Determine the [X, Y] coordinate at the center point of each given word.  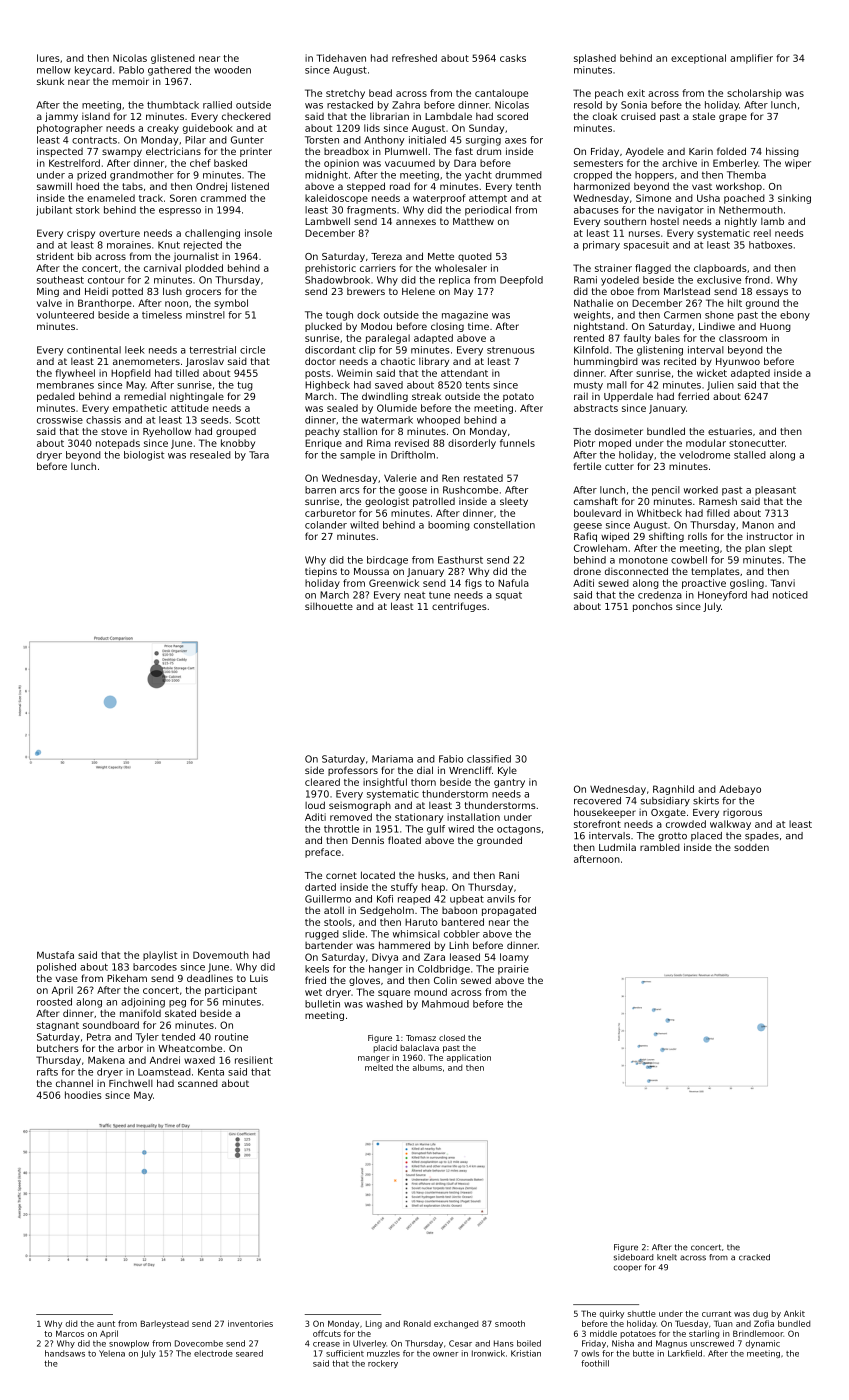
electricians [173, 151]
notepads [118, 444]
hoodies [83, 1095]
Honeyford [722, 596]
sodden [751, 847]
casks [513, 58]
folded [731, 151]
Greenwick [394, 583]
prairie [513, 970]
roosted [54, 1002]
